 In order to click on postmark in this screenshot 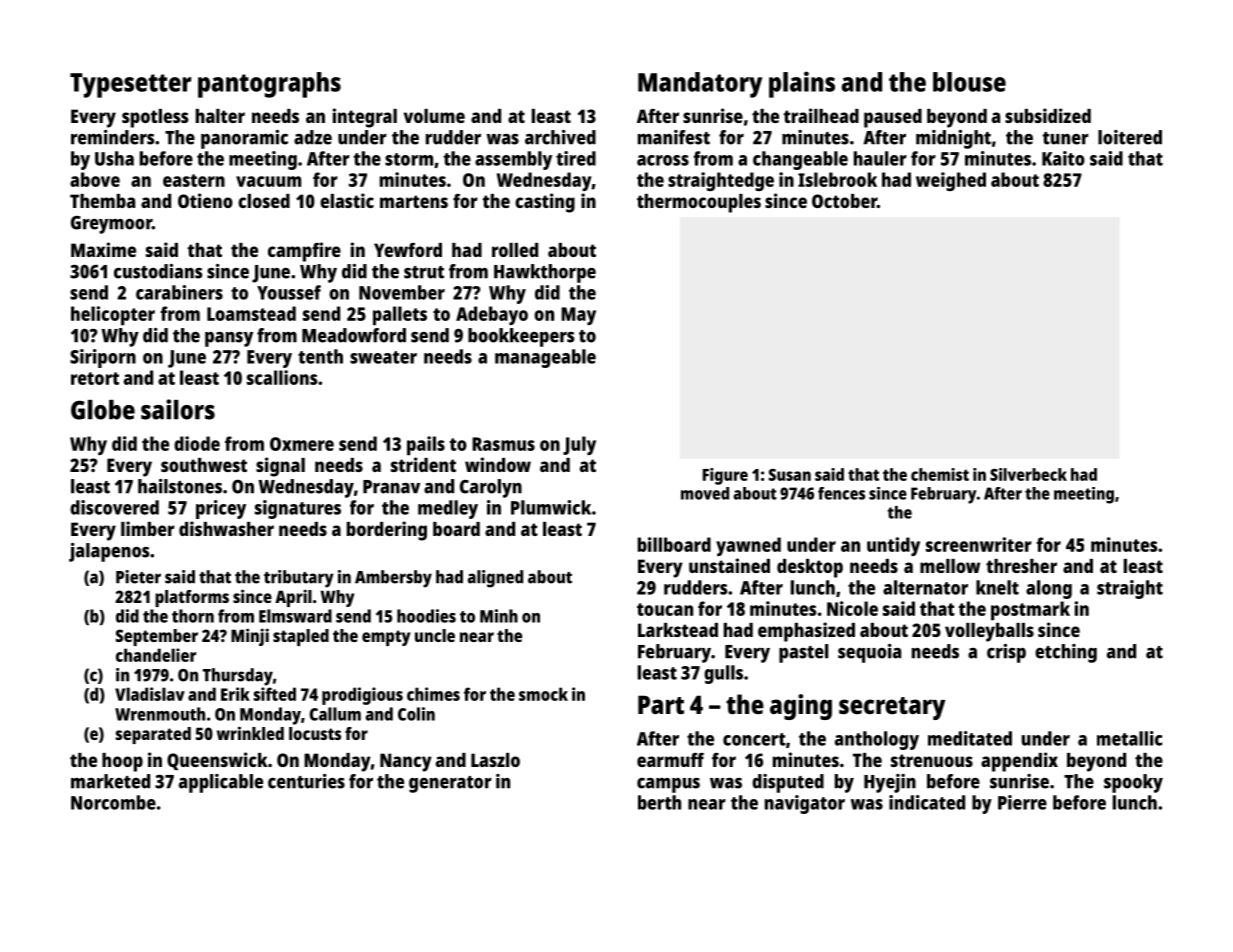, I will do `click(1030, 610)`.
